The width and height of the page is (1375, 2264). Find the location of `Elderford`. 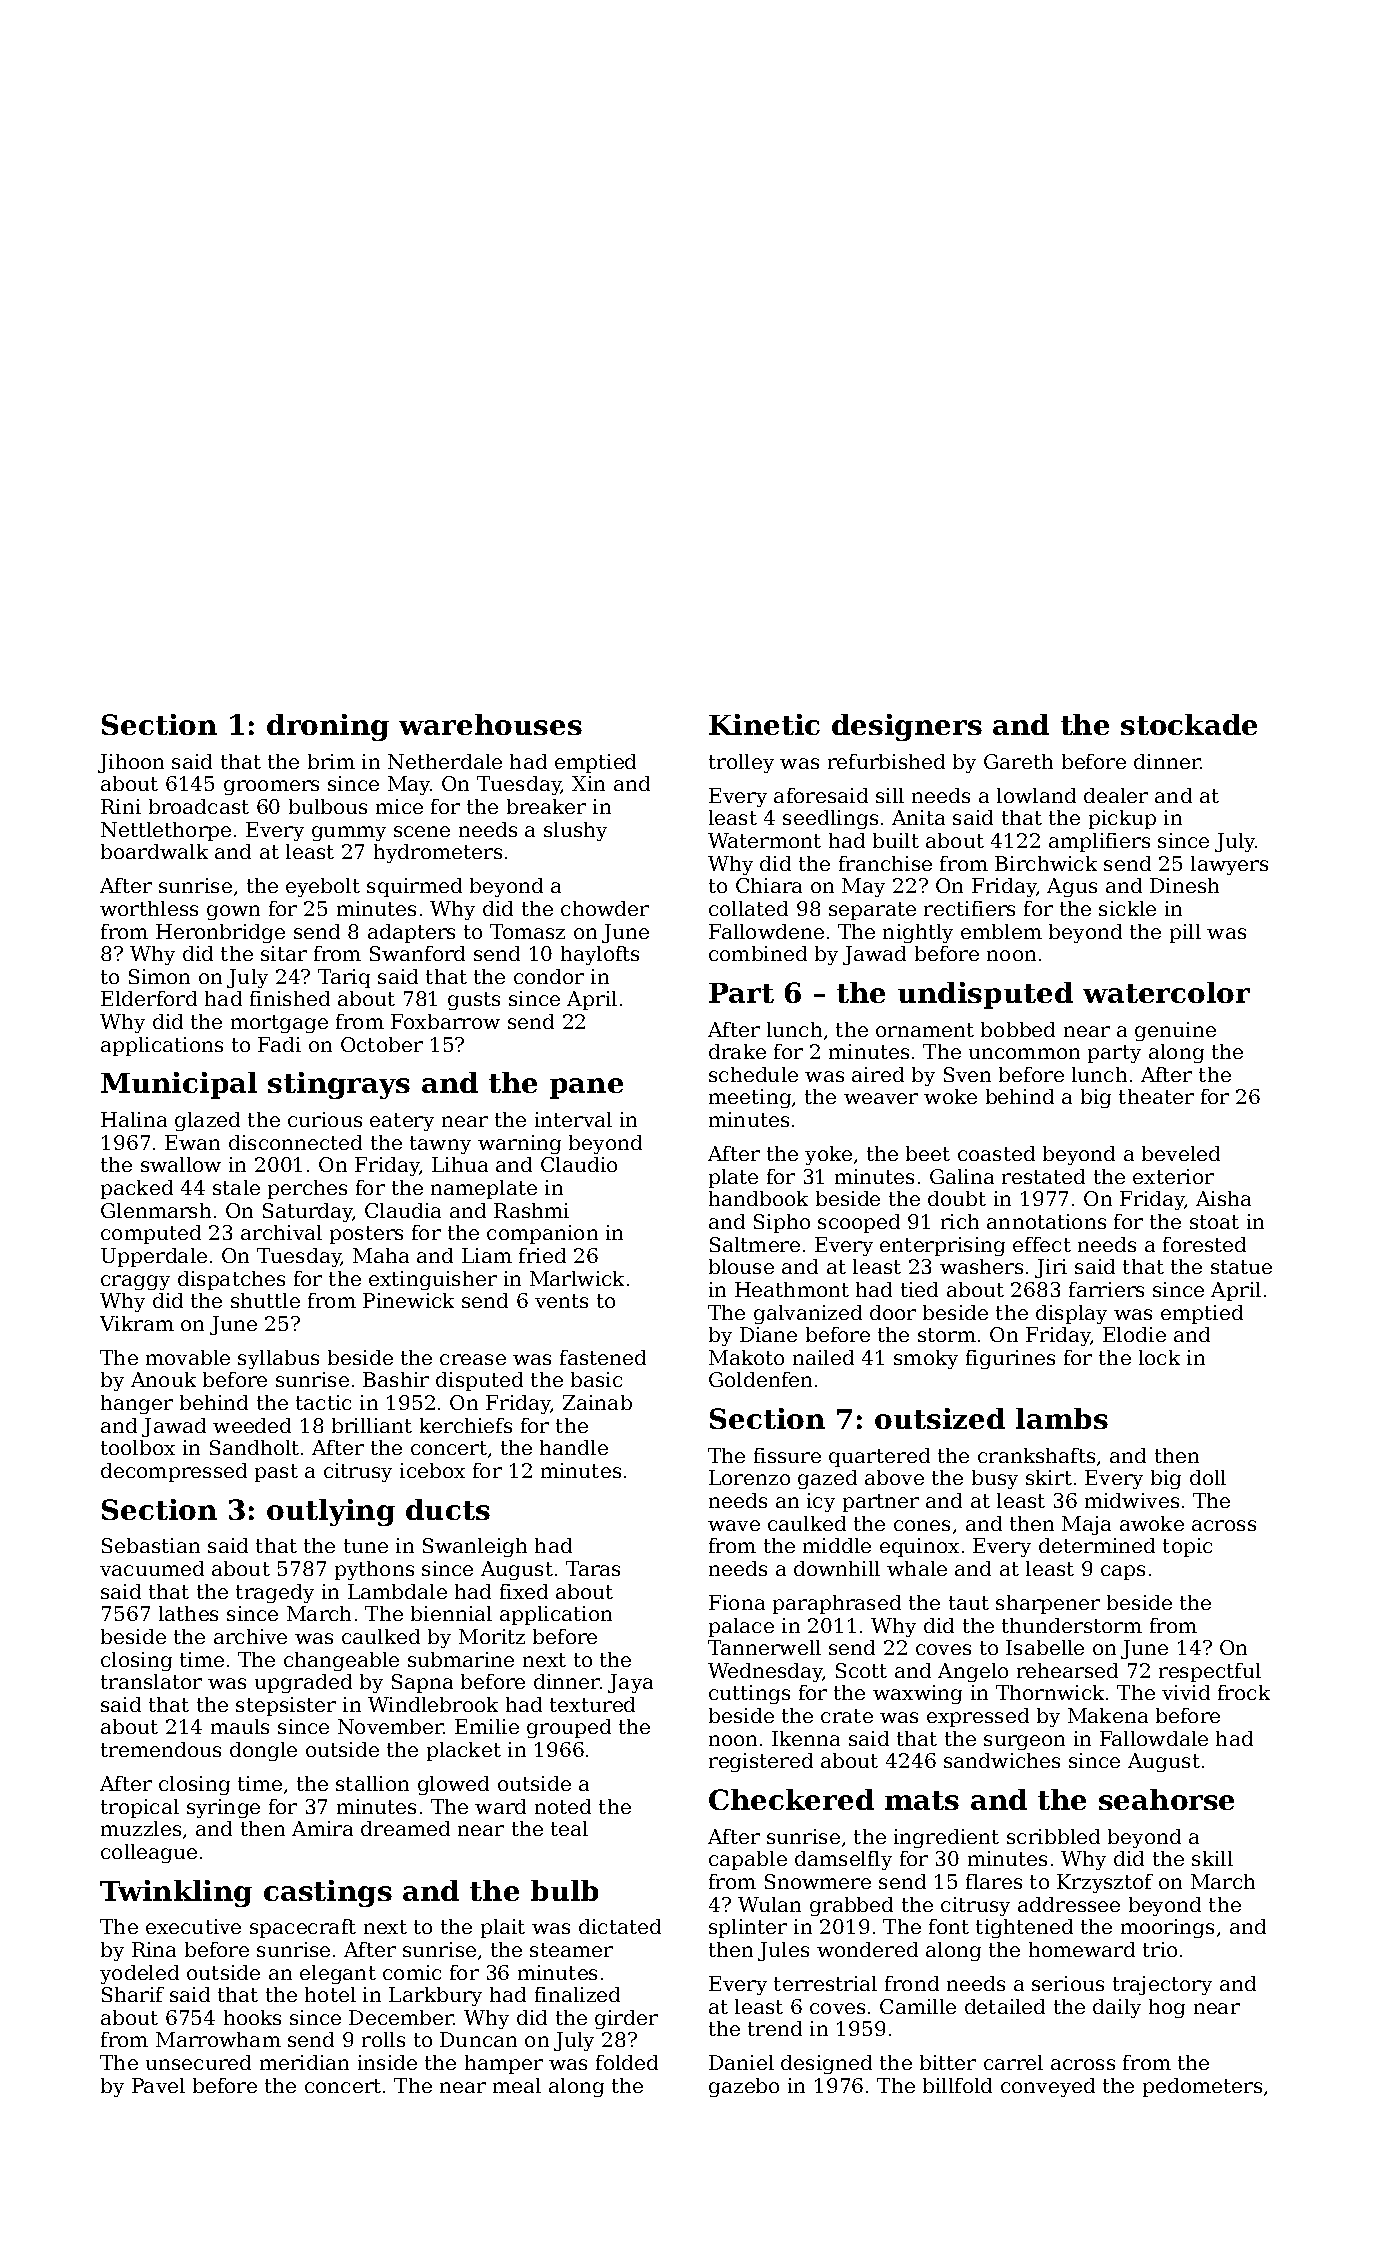

Elderford is located at coordinates (149, 998).
